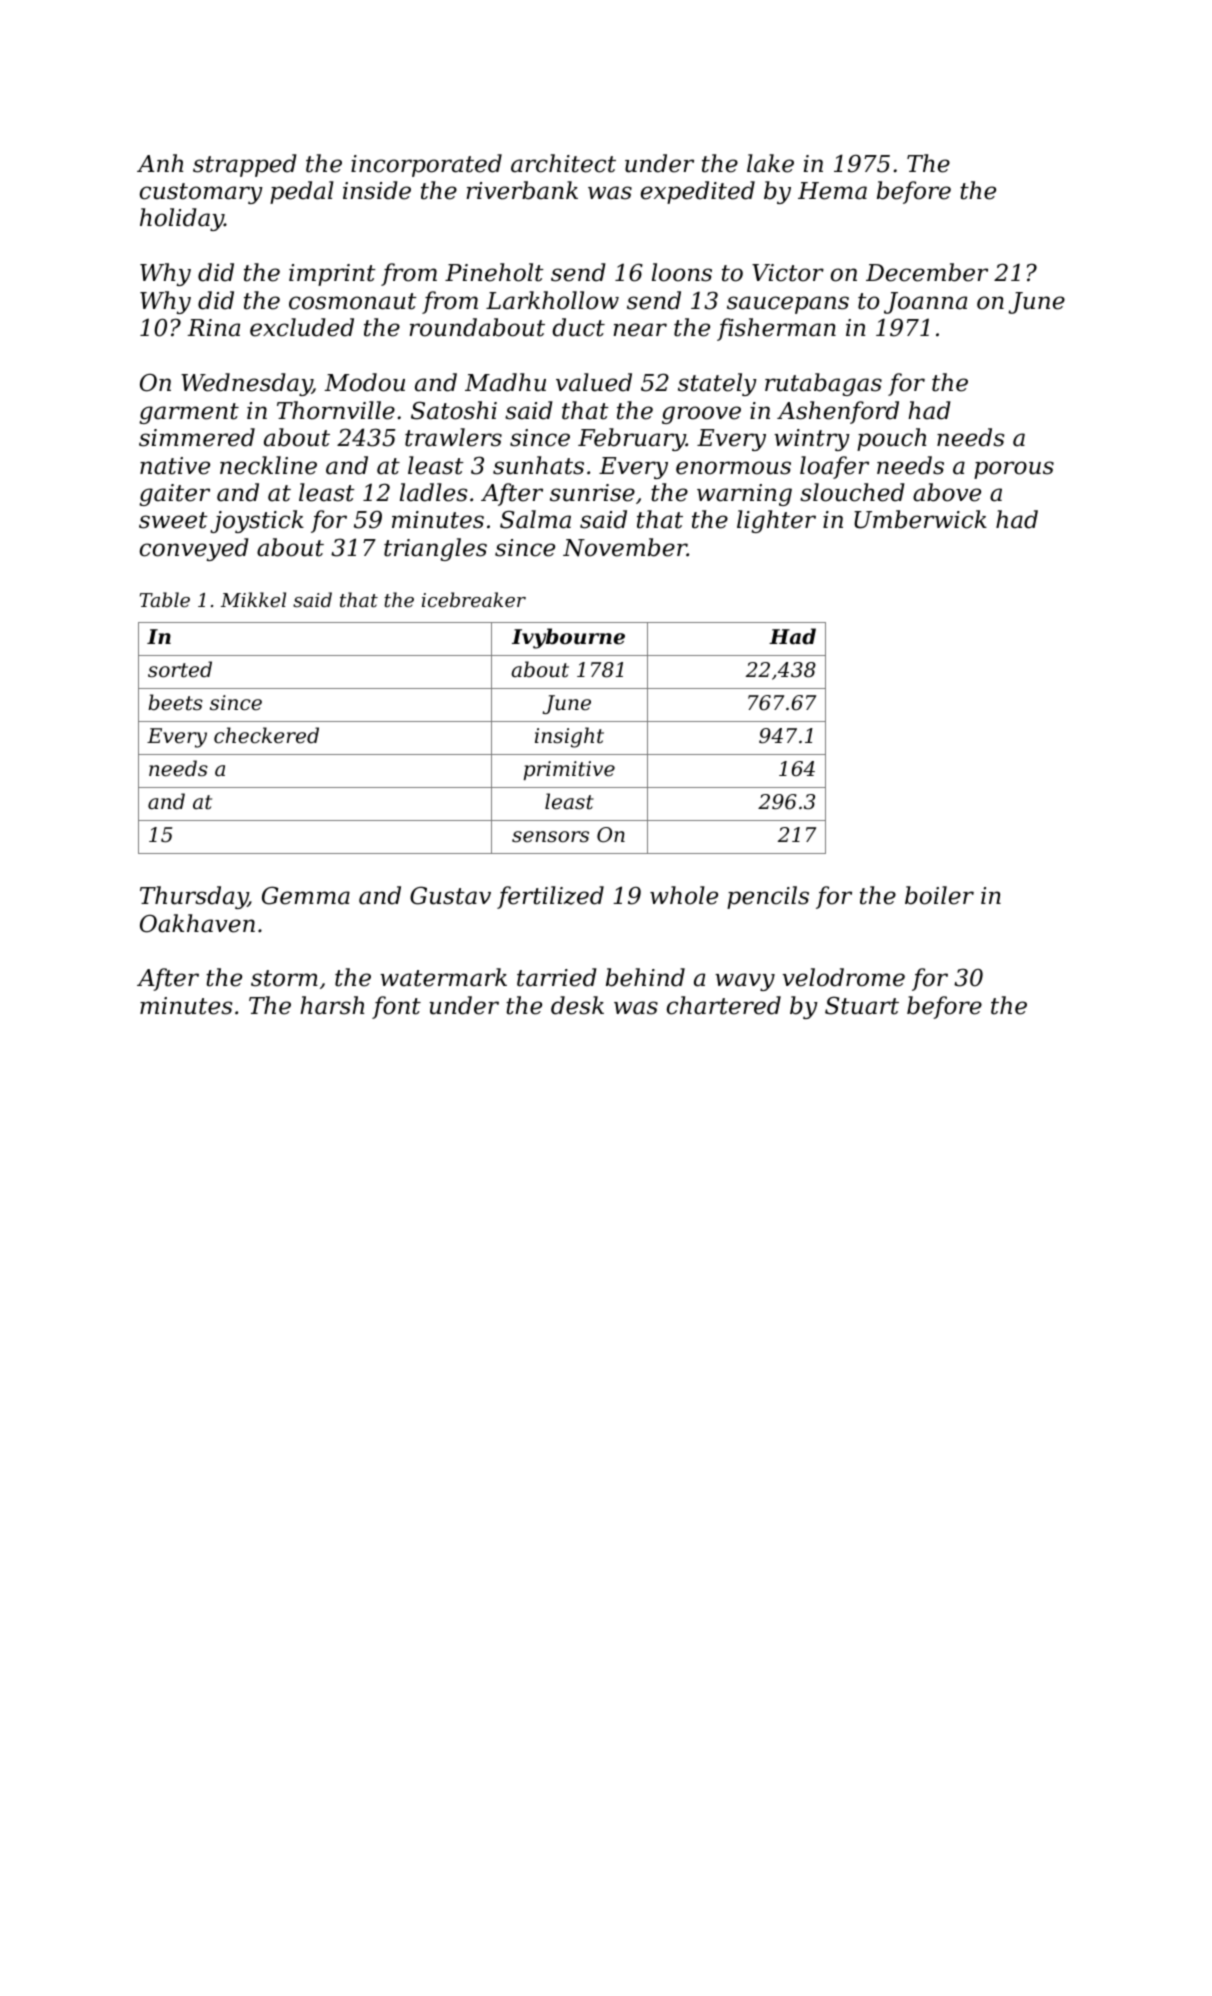  I want to click on sweet, so click(173, 520).
